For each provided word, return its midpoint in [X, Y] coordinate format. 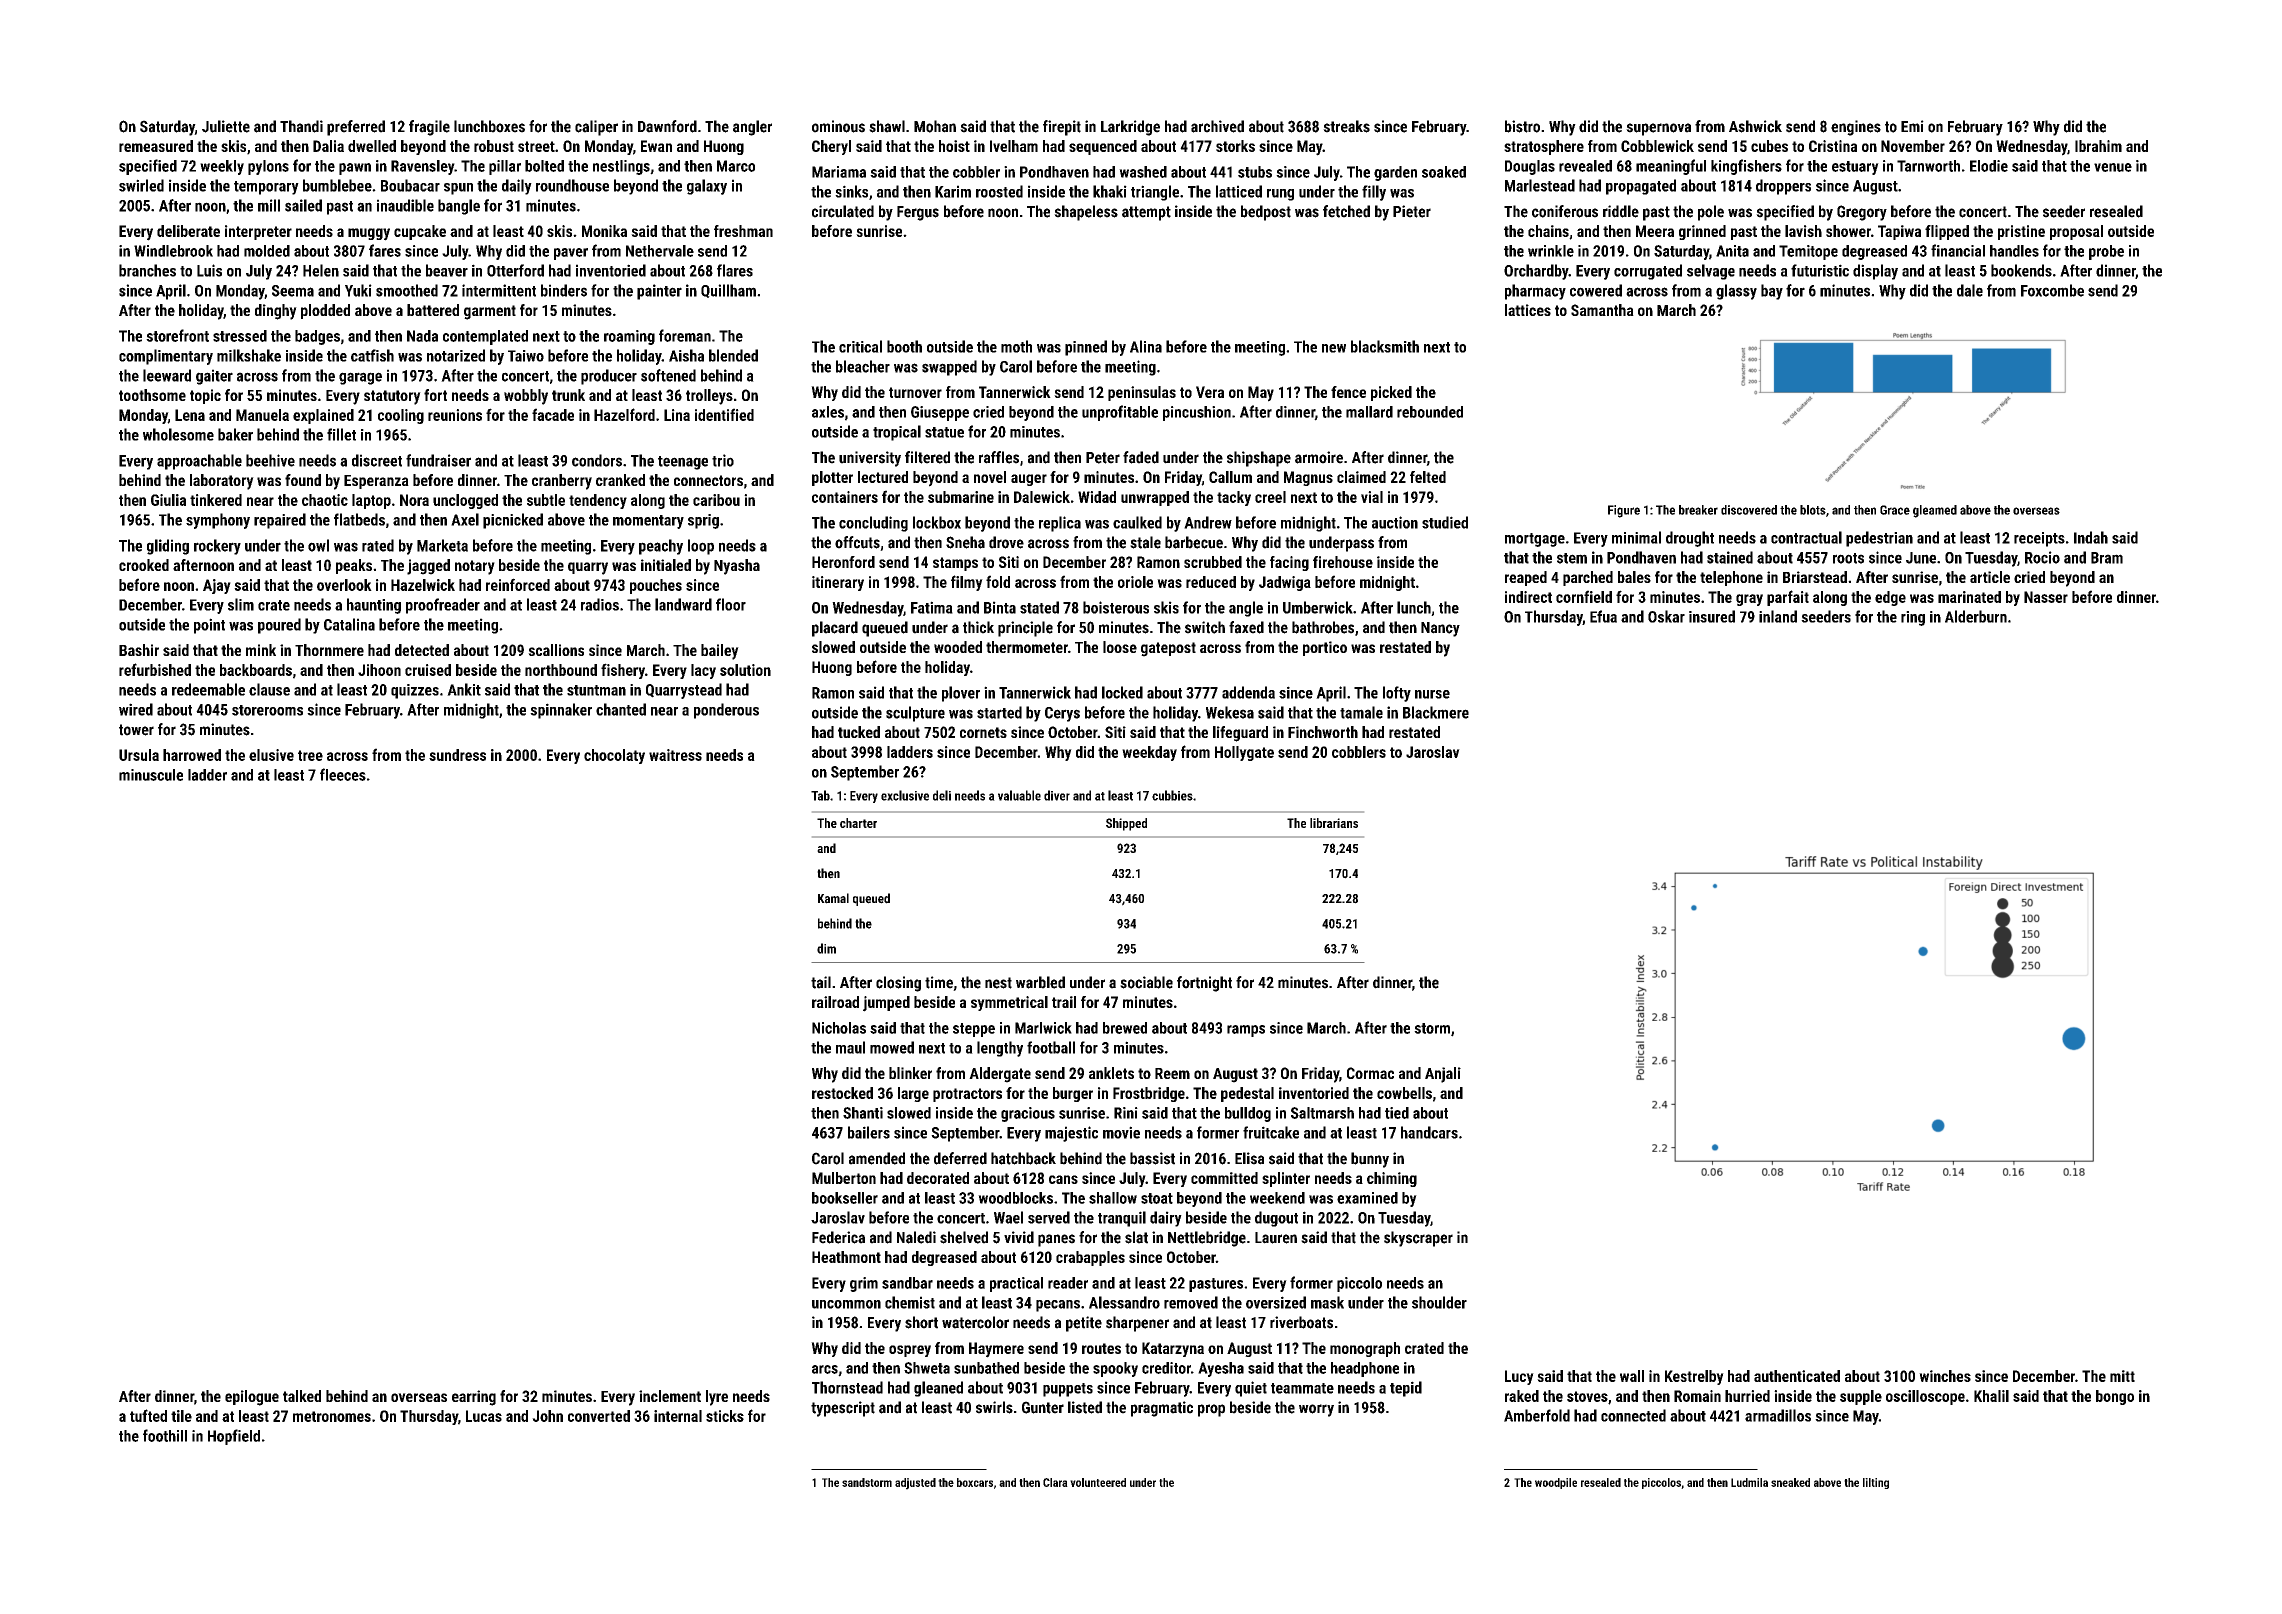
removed [1191, 1302]
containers [845, 497]
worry [1316, 1410]
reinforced [518, 584]
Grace [1895, 510]
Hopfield [234, 1437]
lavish [1803, 231]
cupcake [420, 232]
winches [1945, 1376]
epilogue [252, 1398]
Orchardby [1536, 272]
